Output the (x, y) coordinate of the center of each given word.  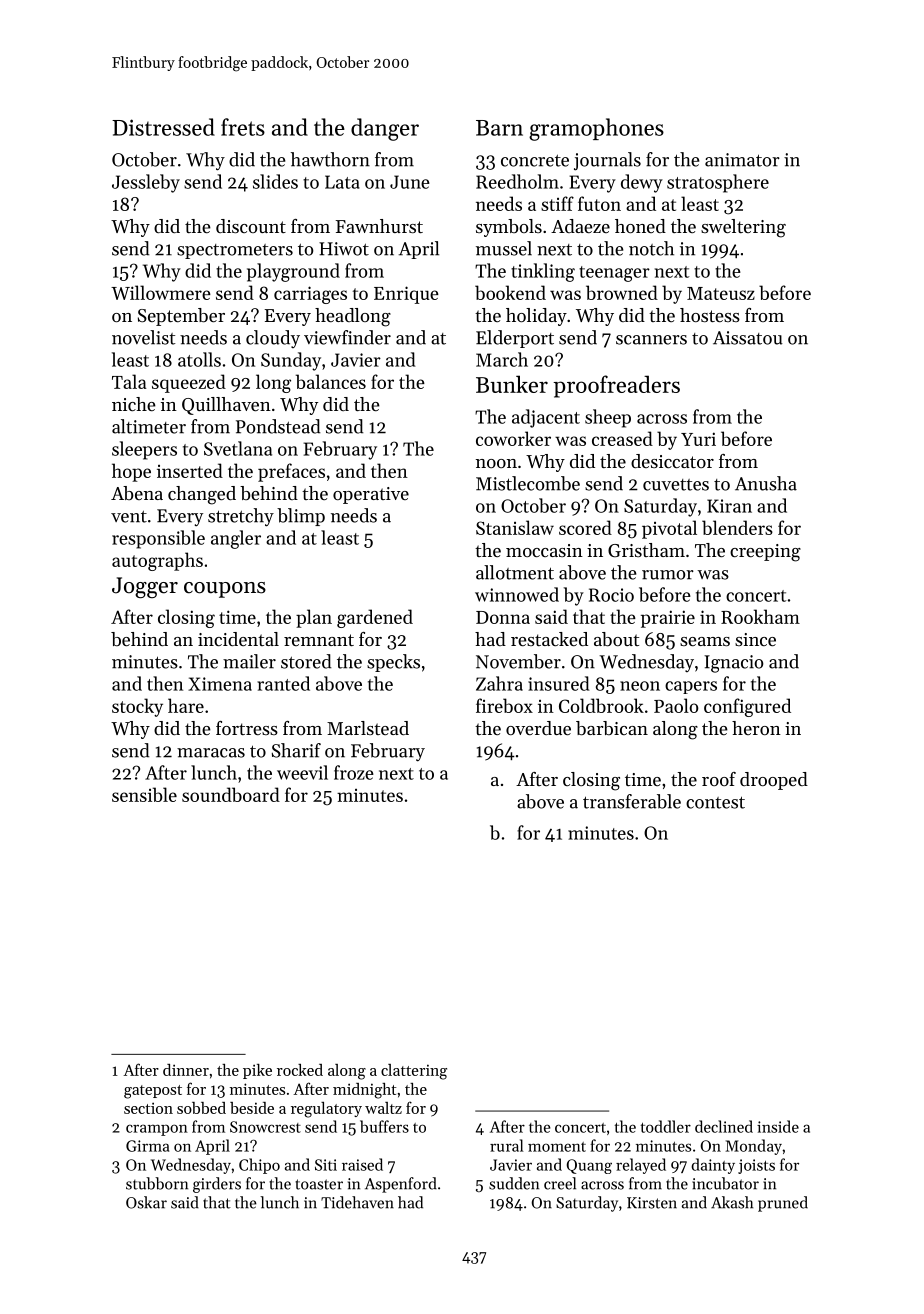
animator (742, 160)
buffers (384, 1126)
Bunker (512, 384)
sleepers (144, 450)
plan (314, 618)
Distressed (163, 127)
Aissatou (748, 338)
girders (217, 1185)
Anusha (766, 483)
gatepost (153, 1092)
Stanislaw (515, 527)
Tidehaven (357, 1202)
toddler (666, 1126)
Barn (499, 128)
